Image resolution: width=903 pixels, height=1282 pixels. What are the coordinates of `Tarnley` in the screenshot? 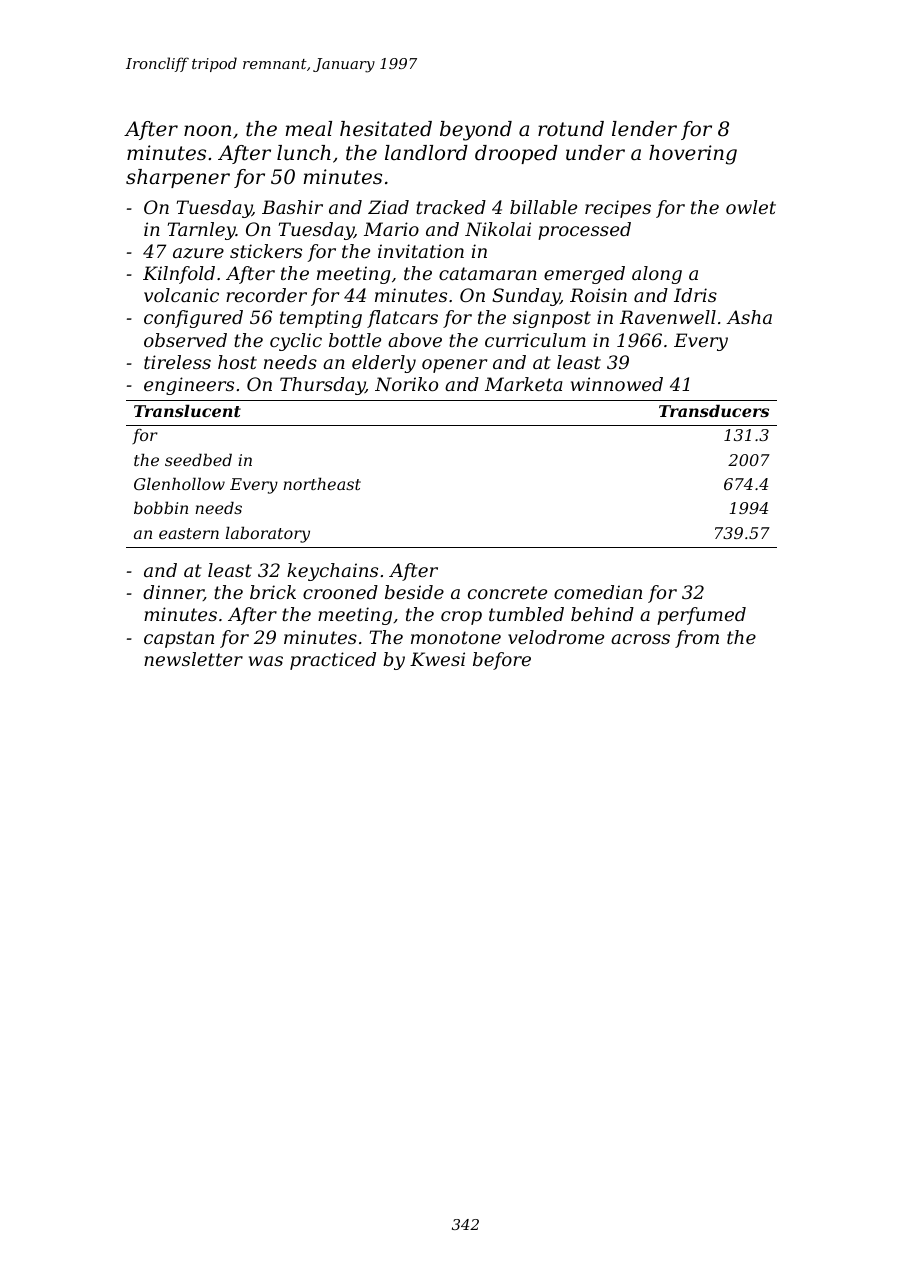 It's located at (202, 231).
